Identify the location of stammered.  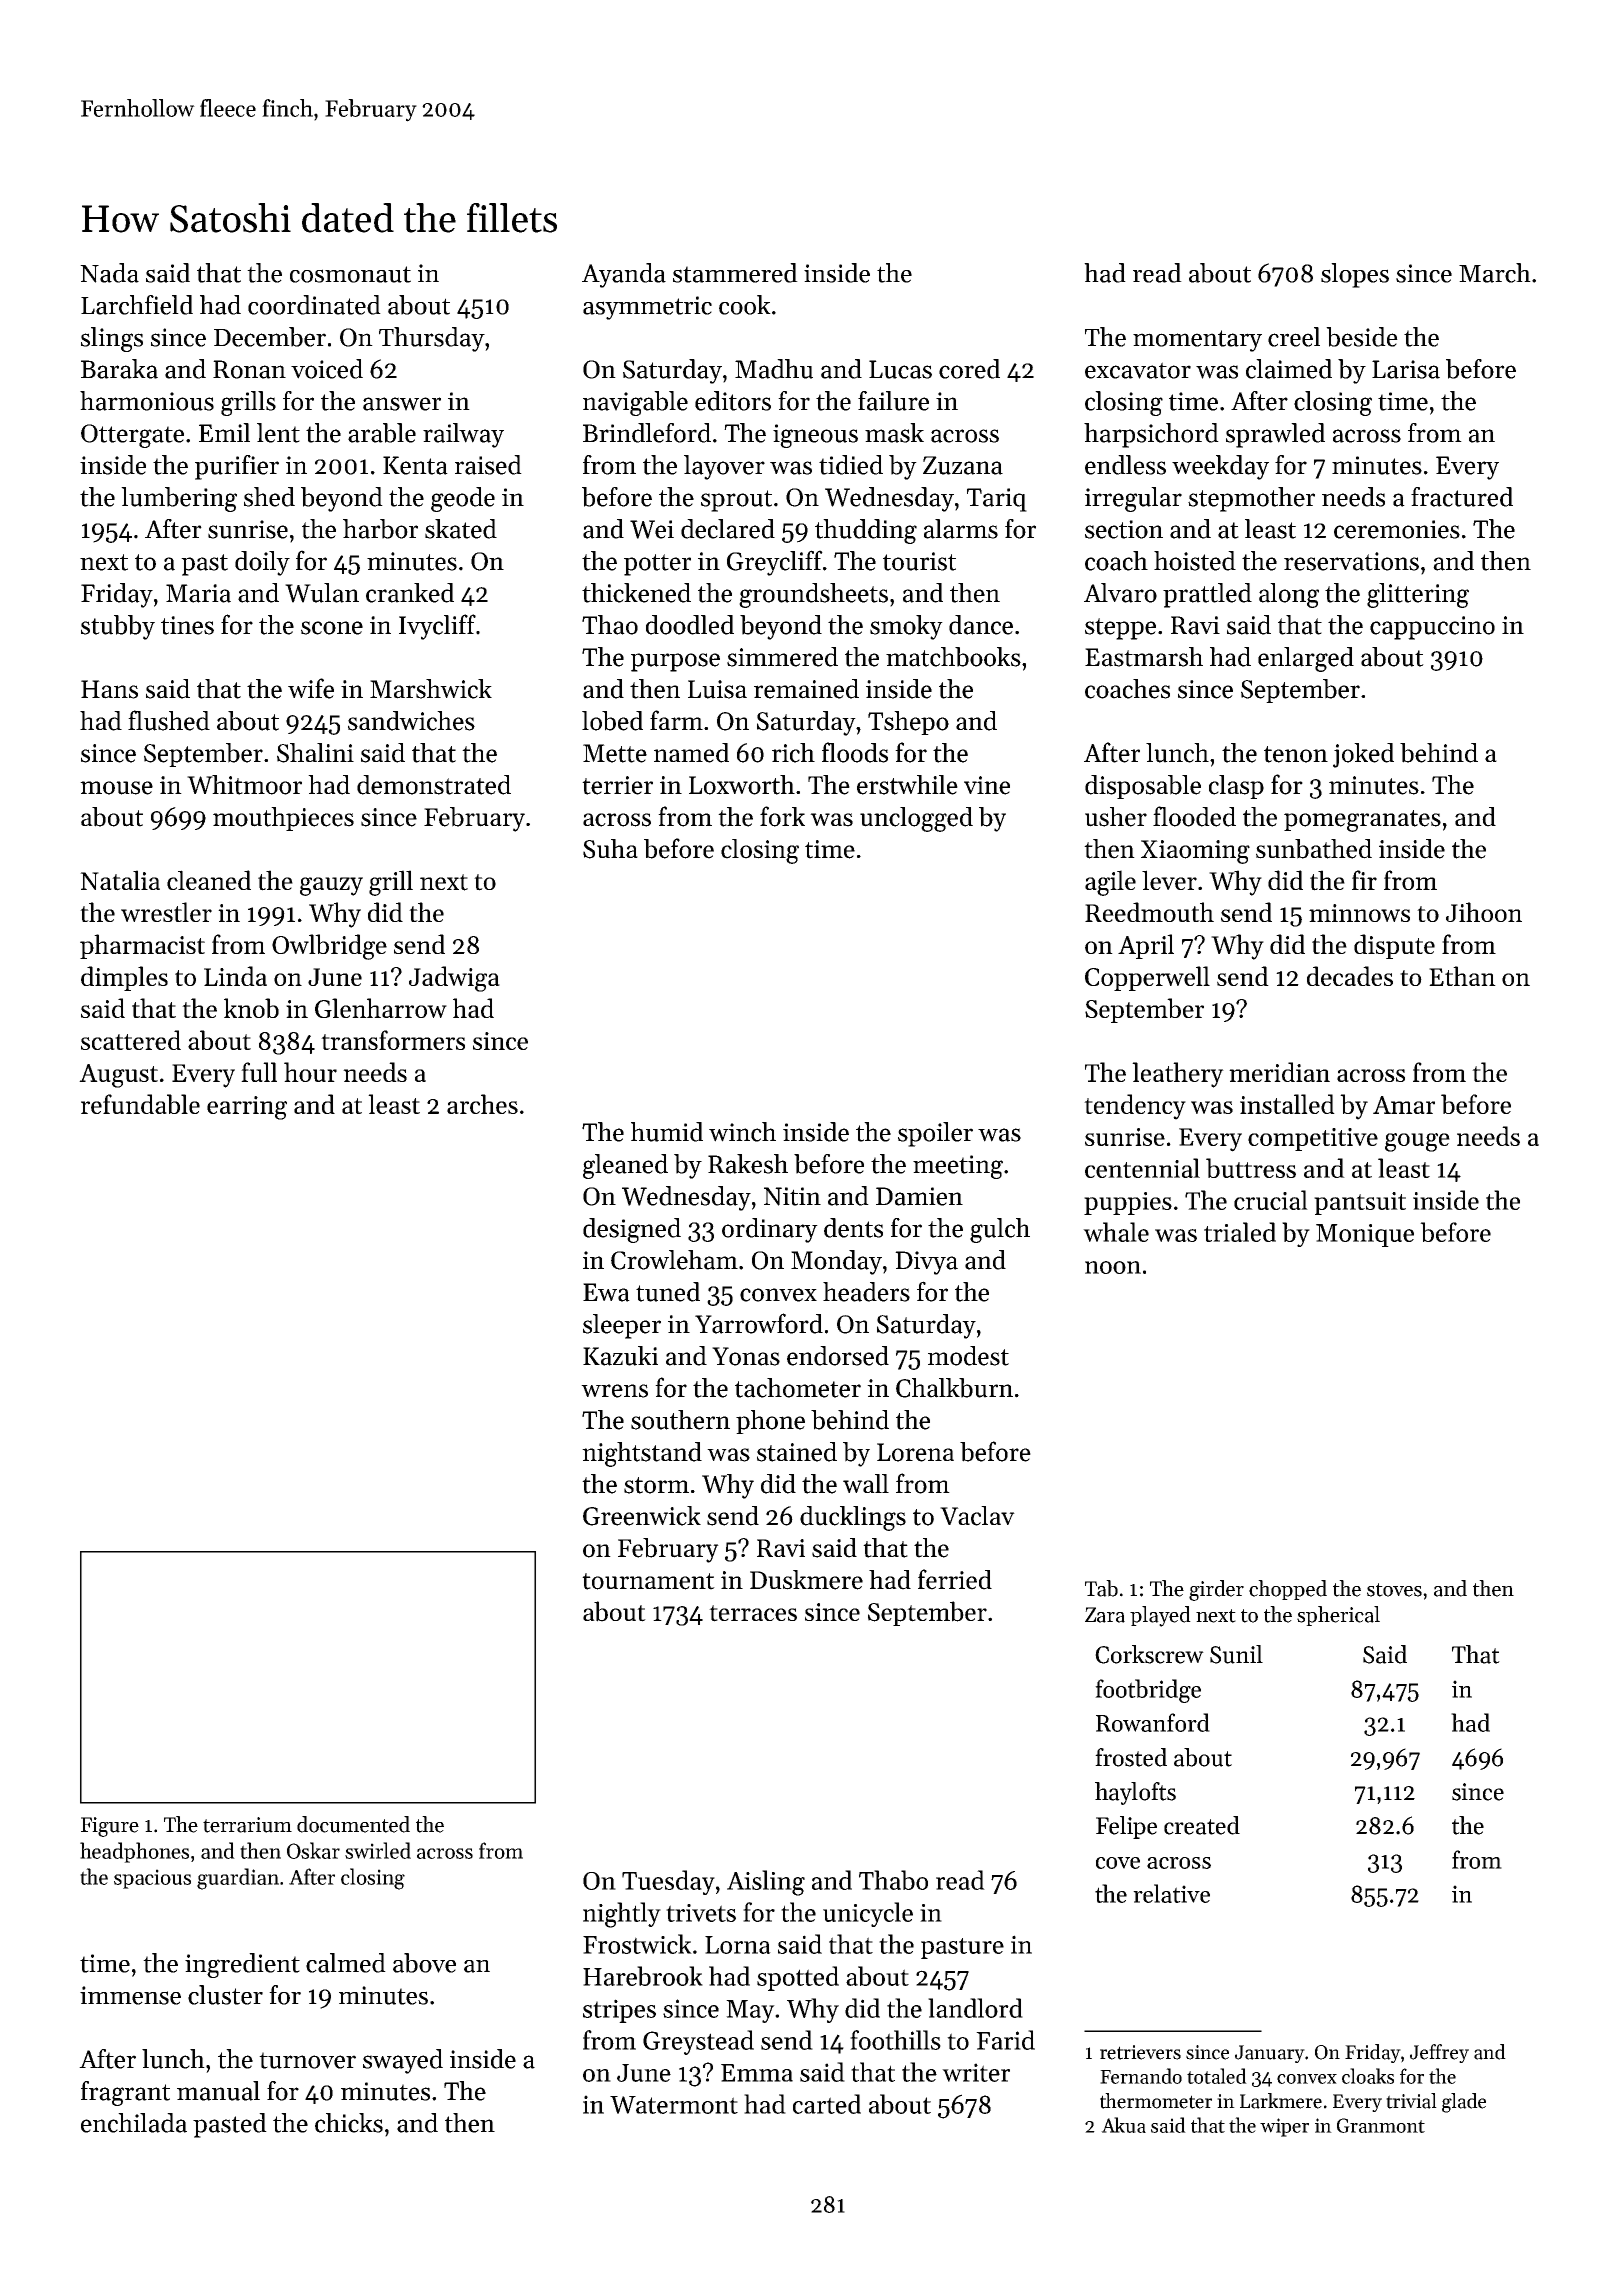
(735, 273).
